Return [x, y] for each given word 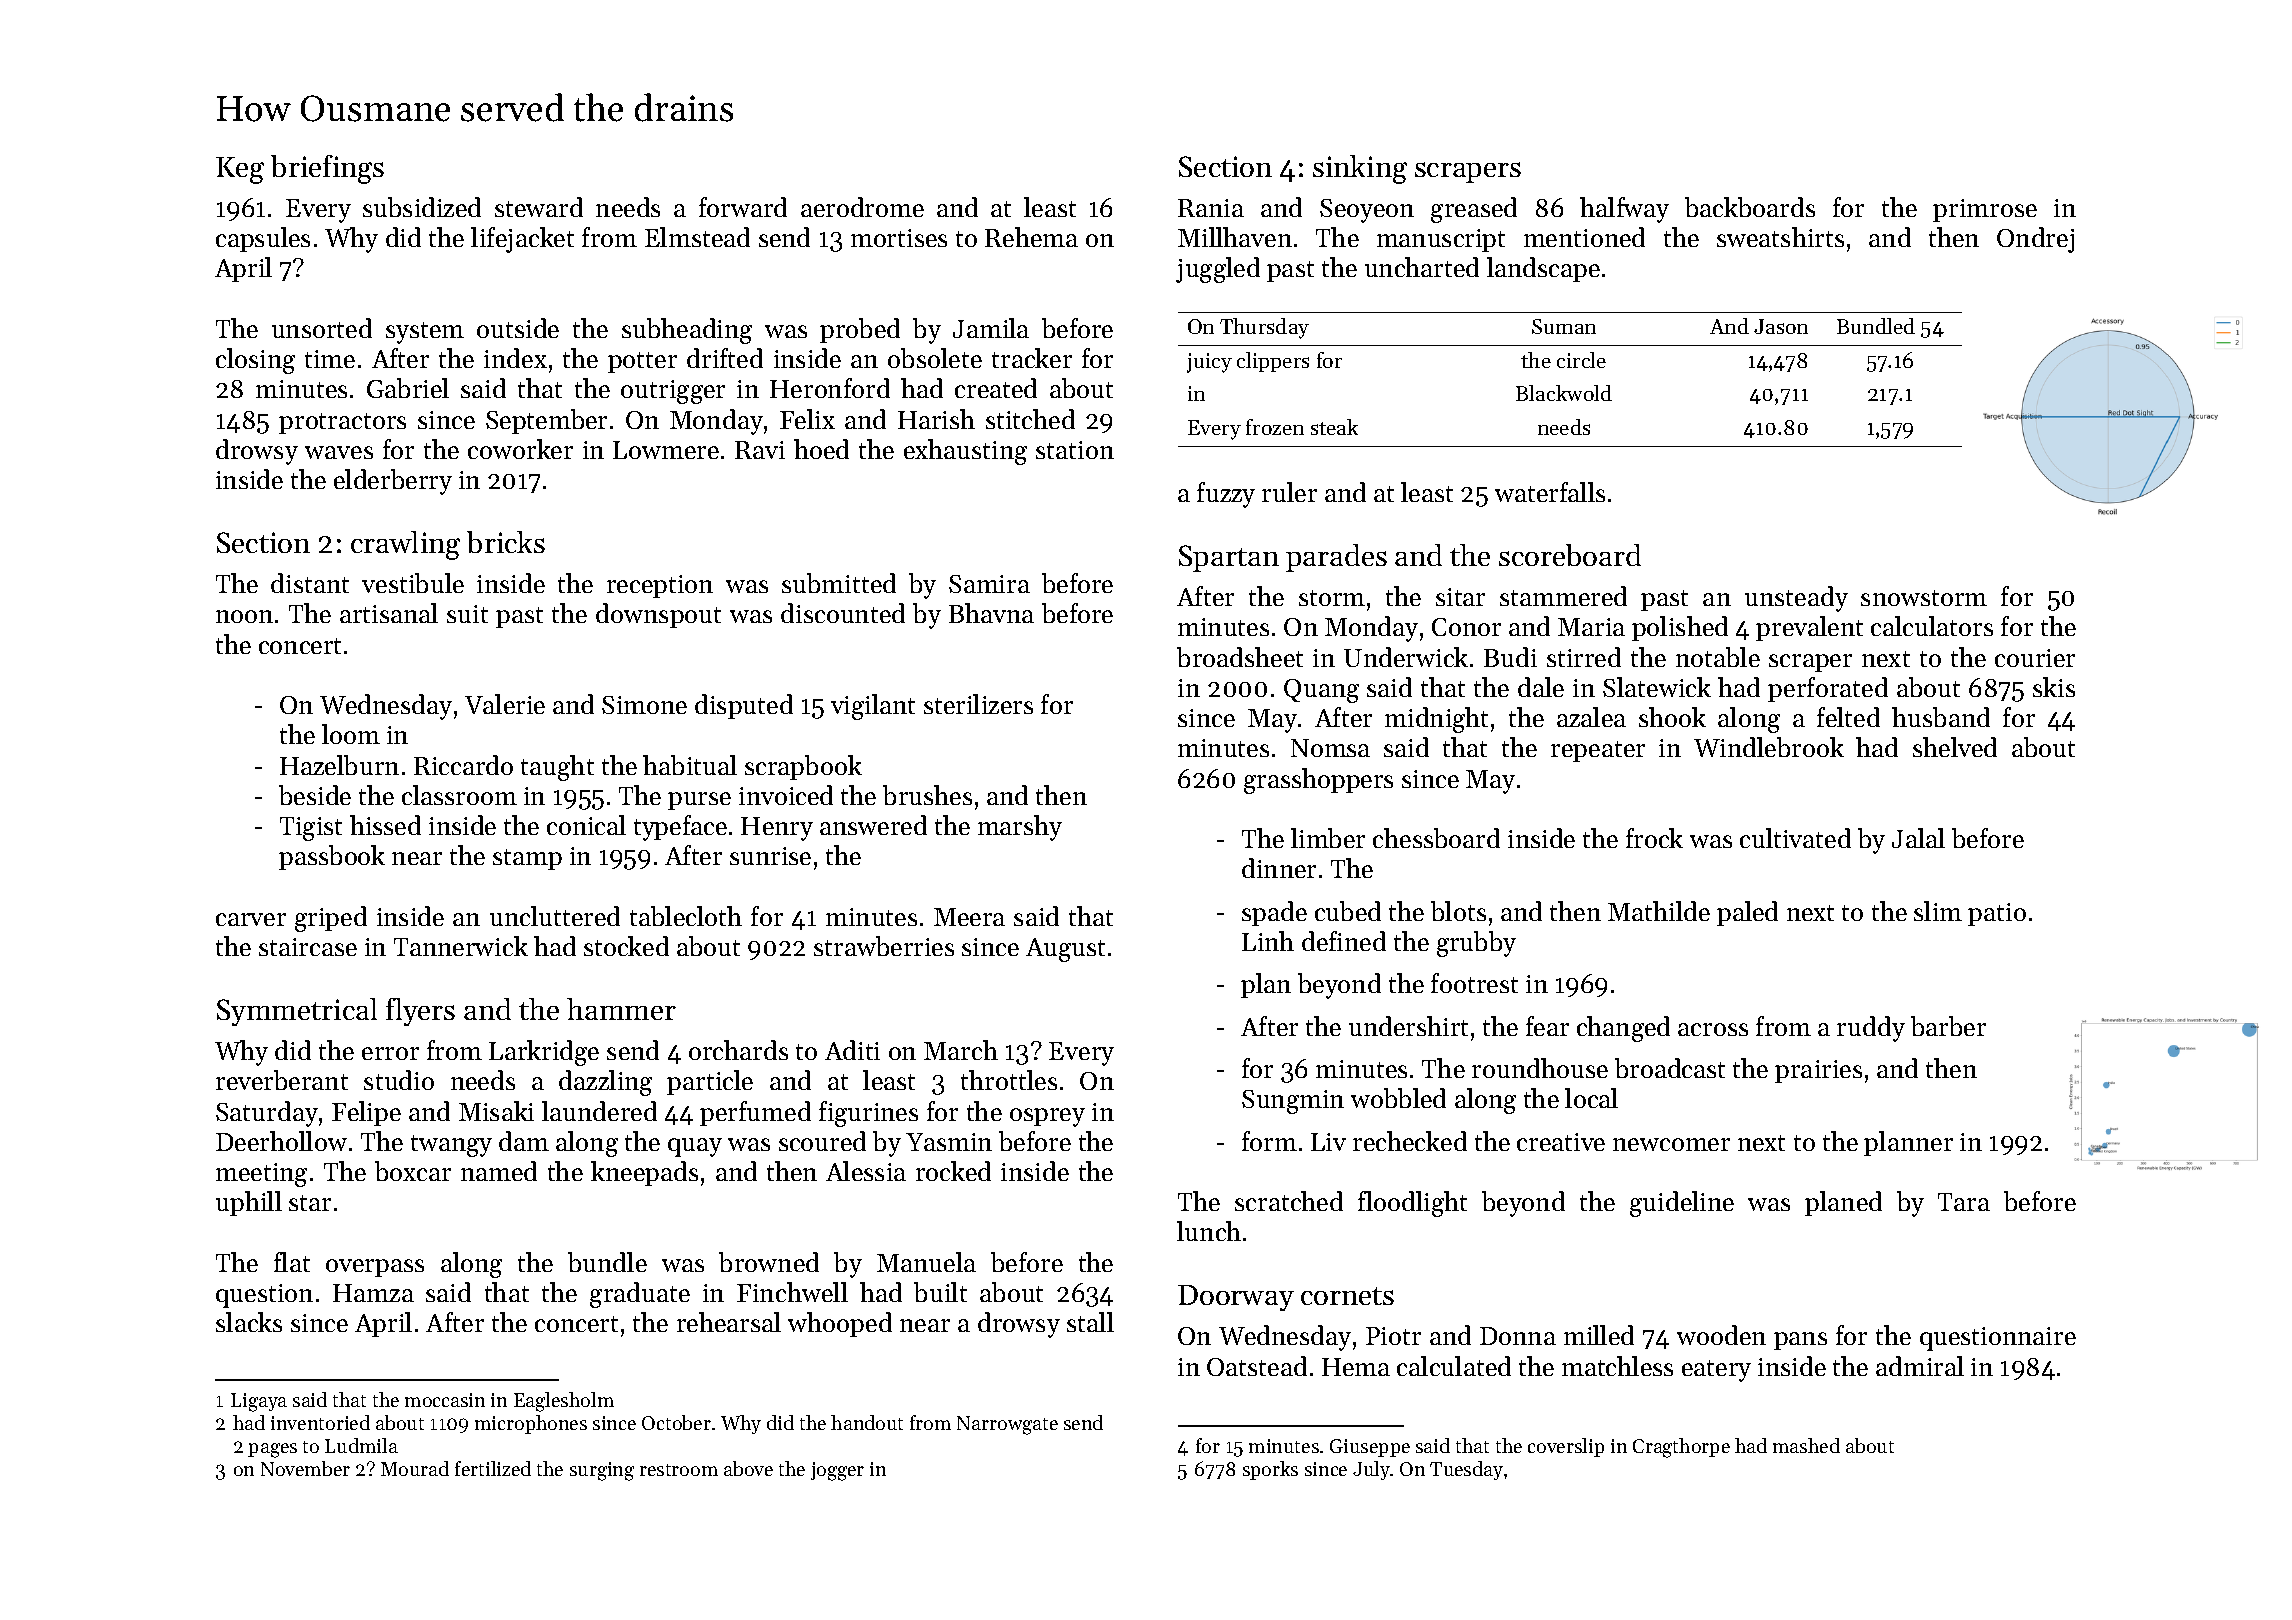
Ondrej [2035, 240]
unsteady [1796, 599]
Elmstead [697, 237]
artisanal [389, 613]
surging [602, 1471]
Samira [989, 584]
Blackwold [1564, 393]
